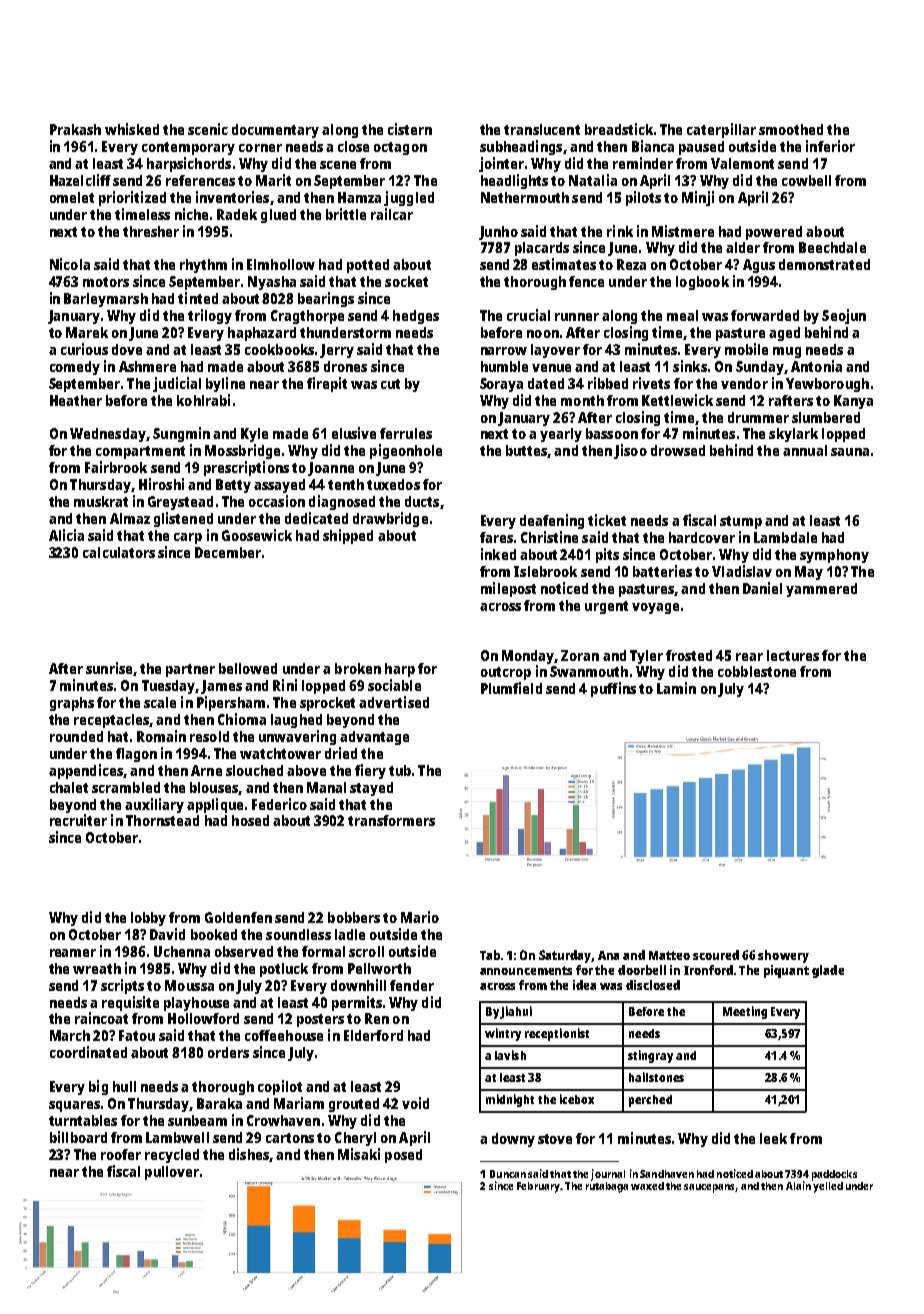 This page has width=924, height=1314. I want to click on deafening, so click(552, 521).
